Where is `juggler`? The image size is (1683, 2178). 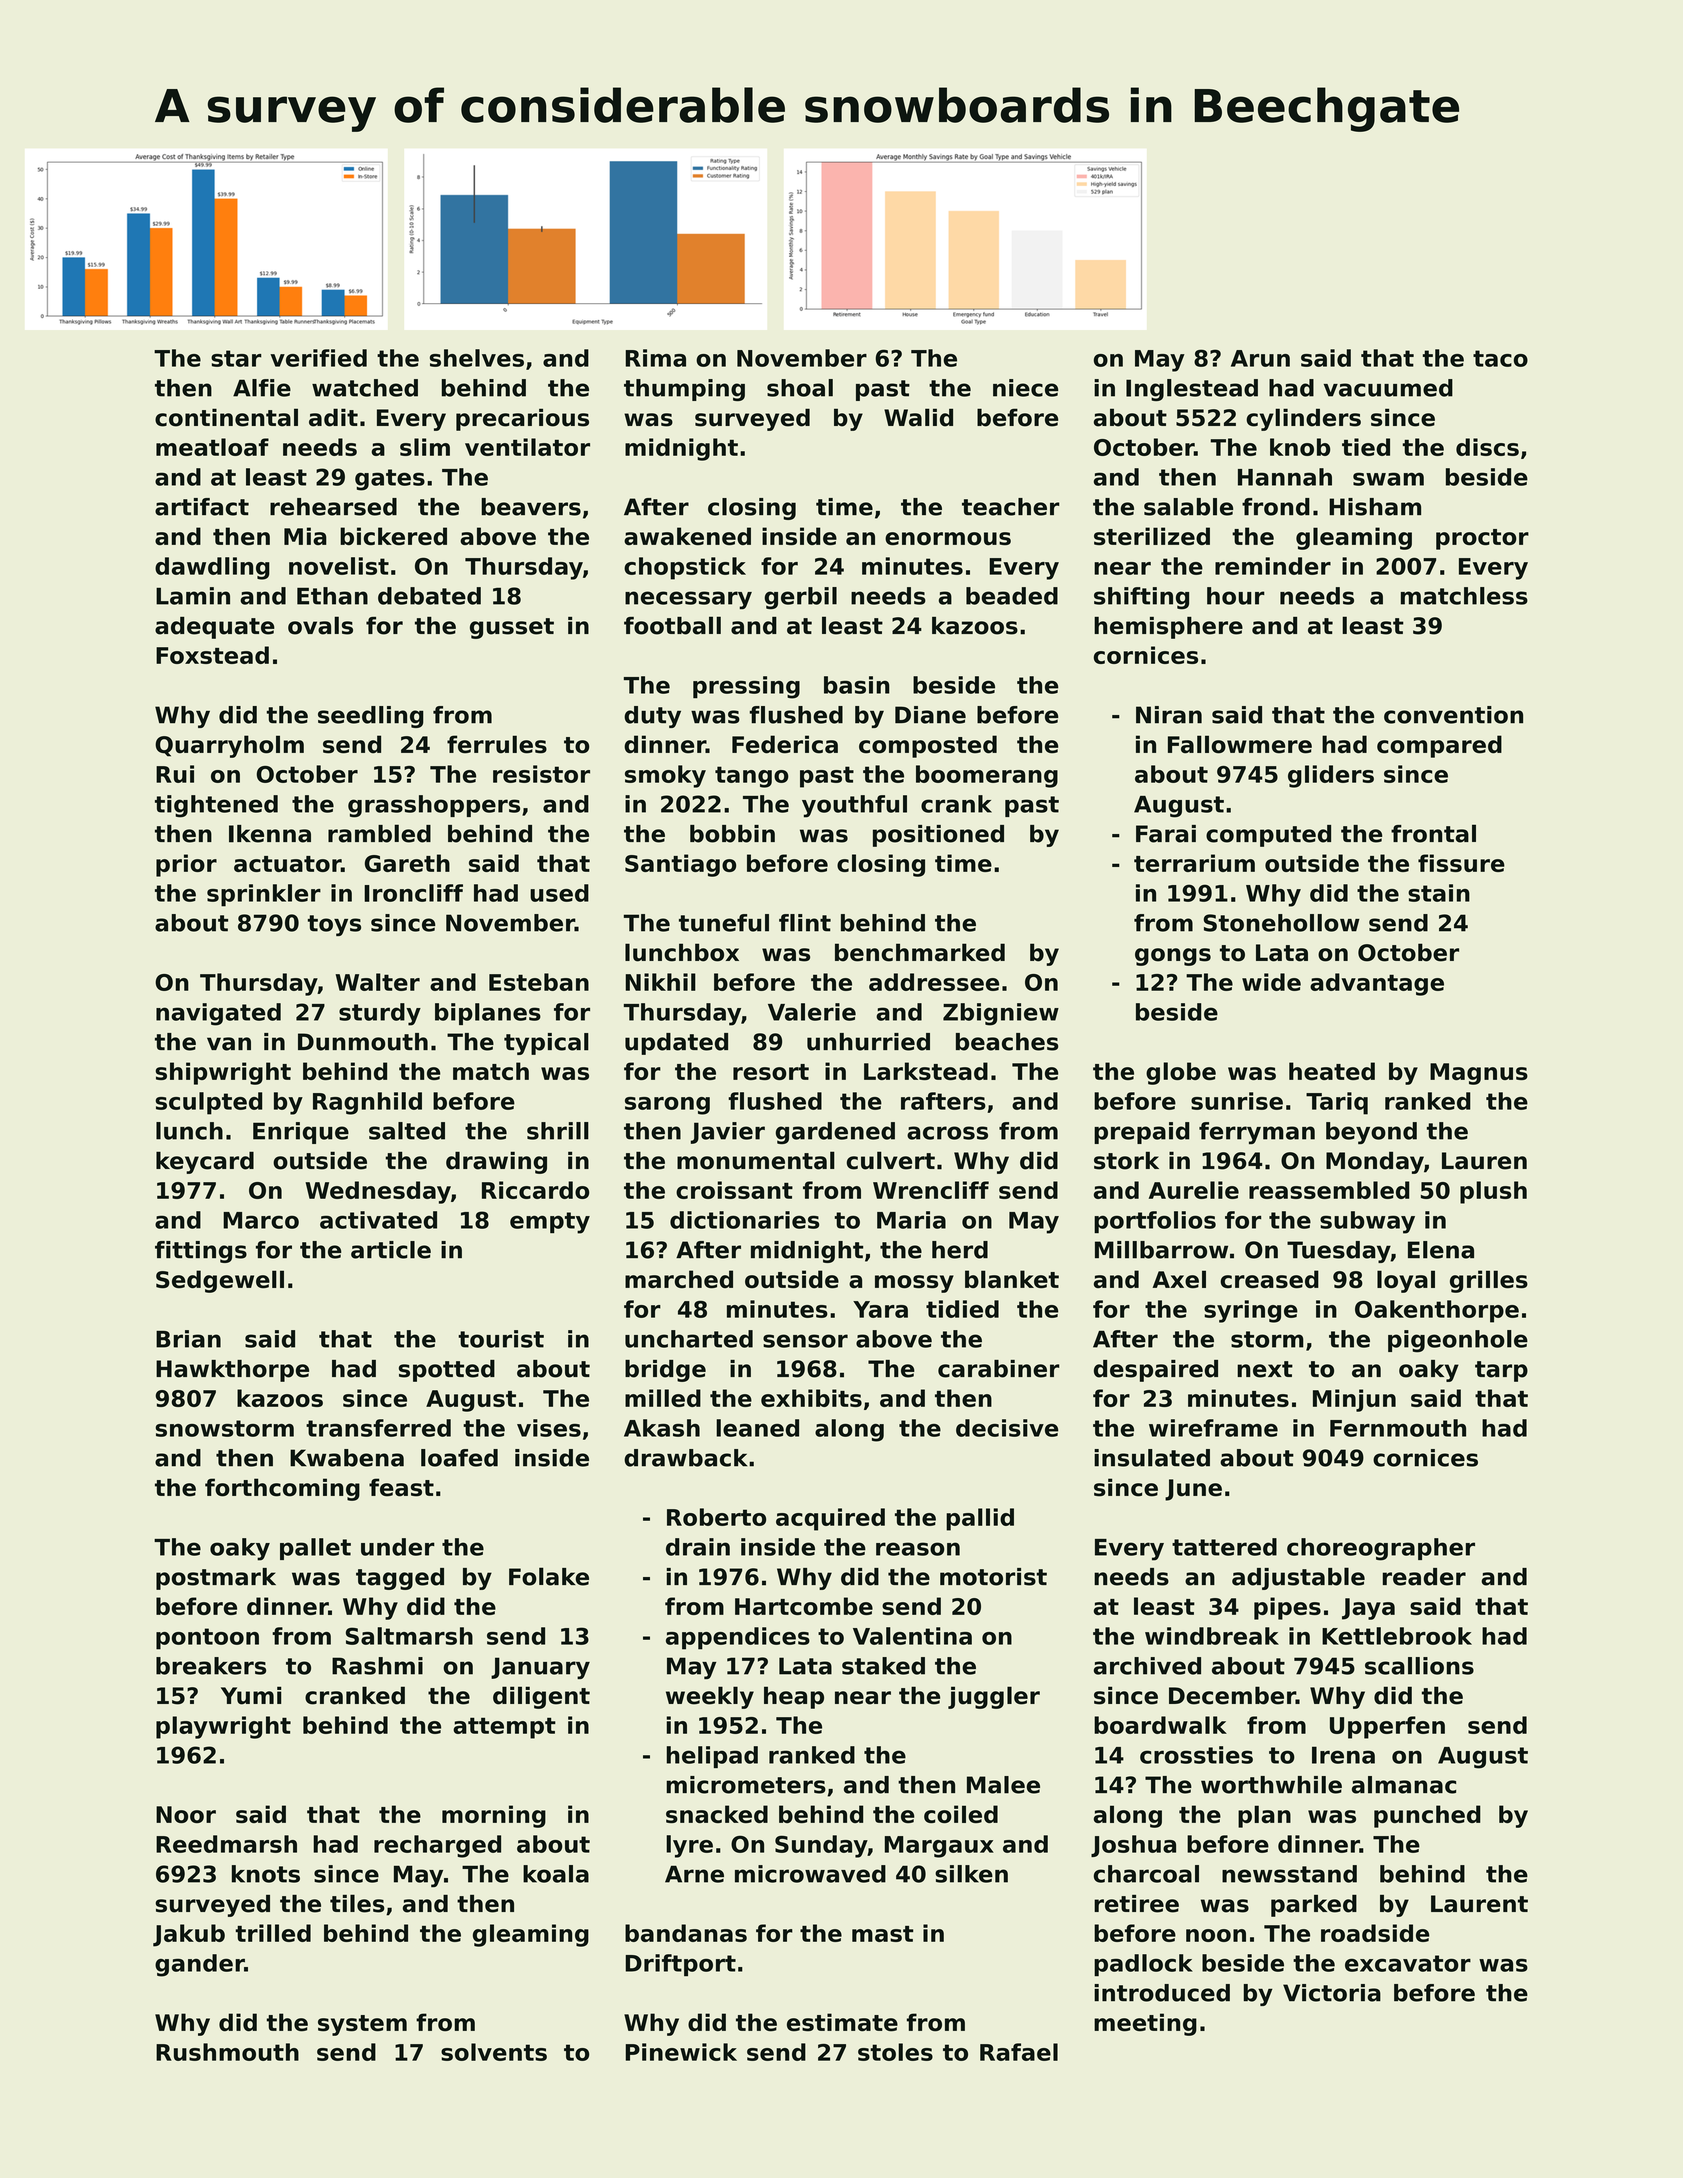
juggler is located at coordinates (994, 1697).
